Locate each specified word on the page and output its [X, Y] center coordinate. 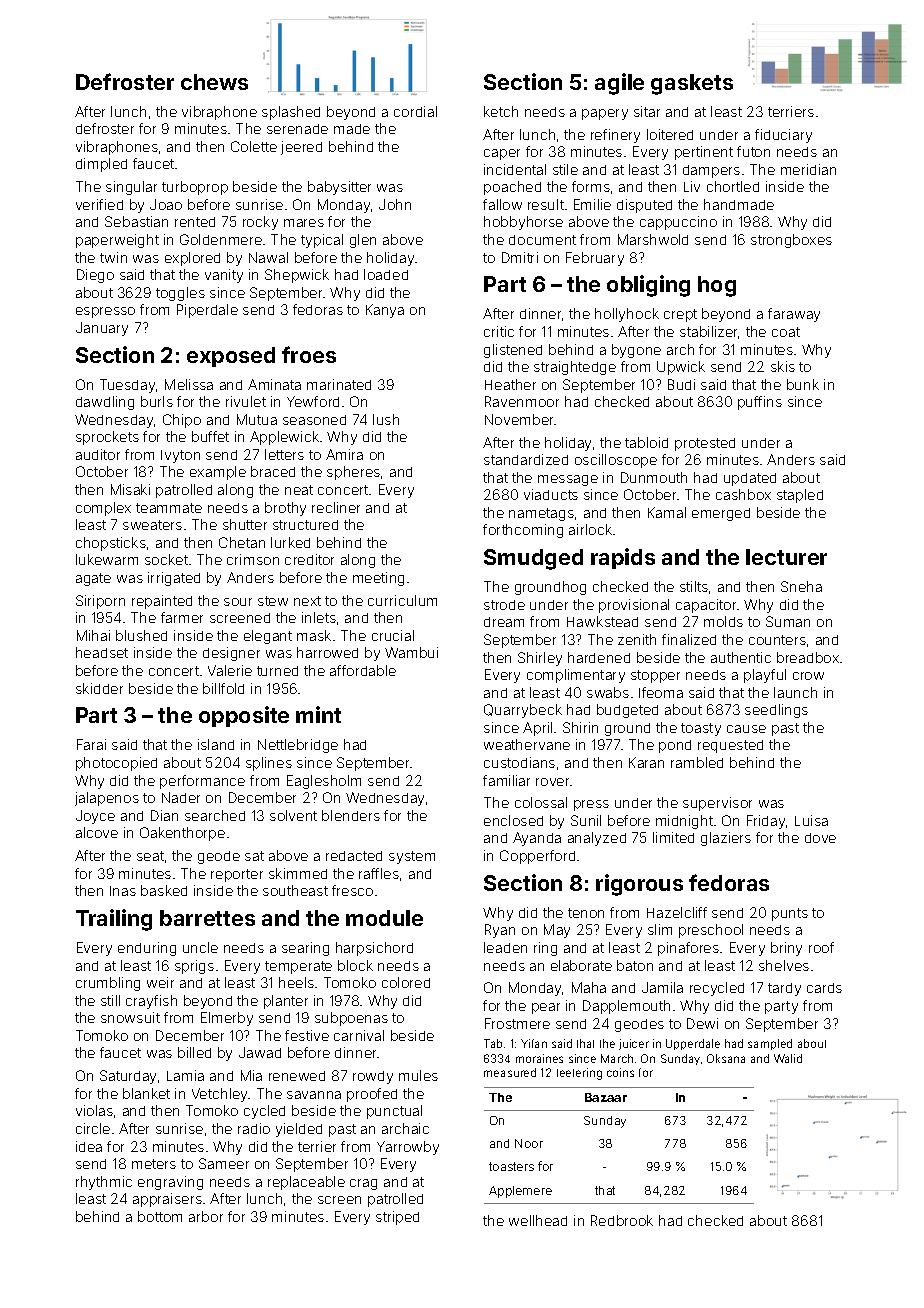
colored [406, 982]
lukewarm [107, 559]
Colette [254, 146]
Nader [181, 797]
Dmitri [520, 257]
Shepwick [297, 276]
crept [680, 315]
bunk [803, 384]
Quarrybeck [523, 711]
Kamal [667, 512]
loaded [386, 274]
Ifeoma [661, 692]
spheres [353, 473]
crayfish [151, 1002]
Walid [788, 1058]
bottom [160, 1216]
